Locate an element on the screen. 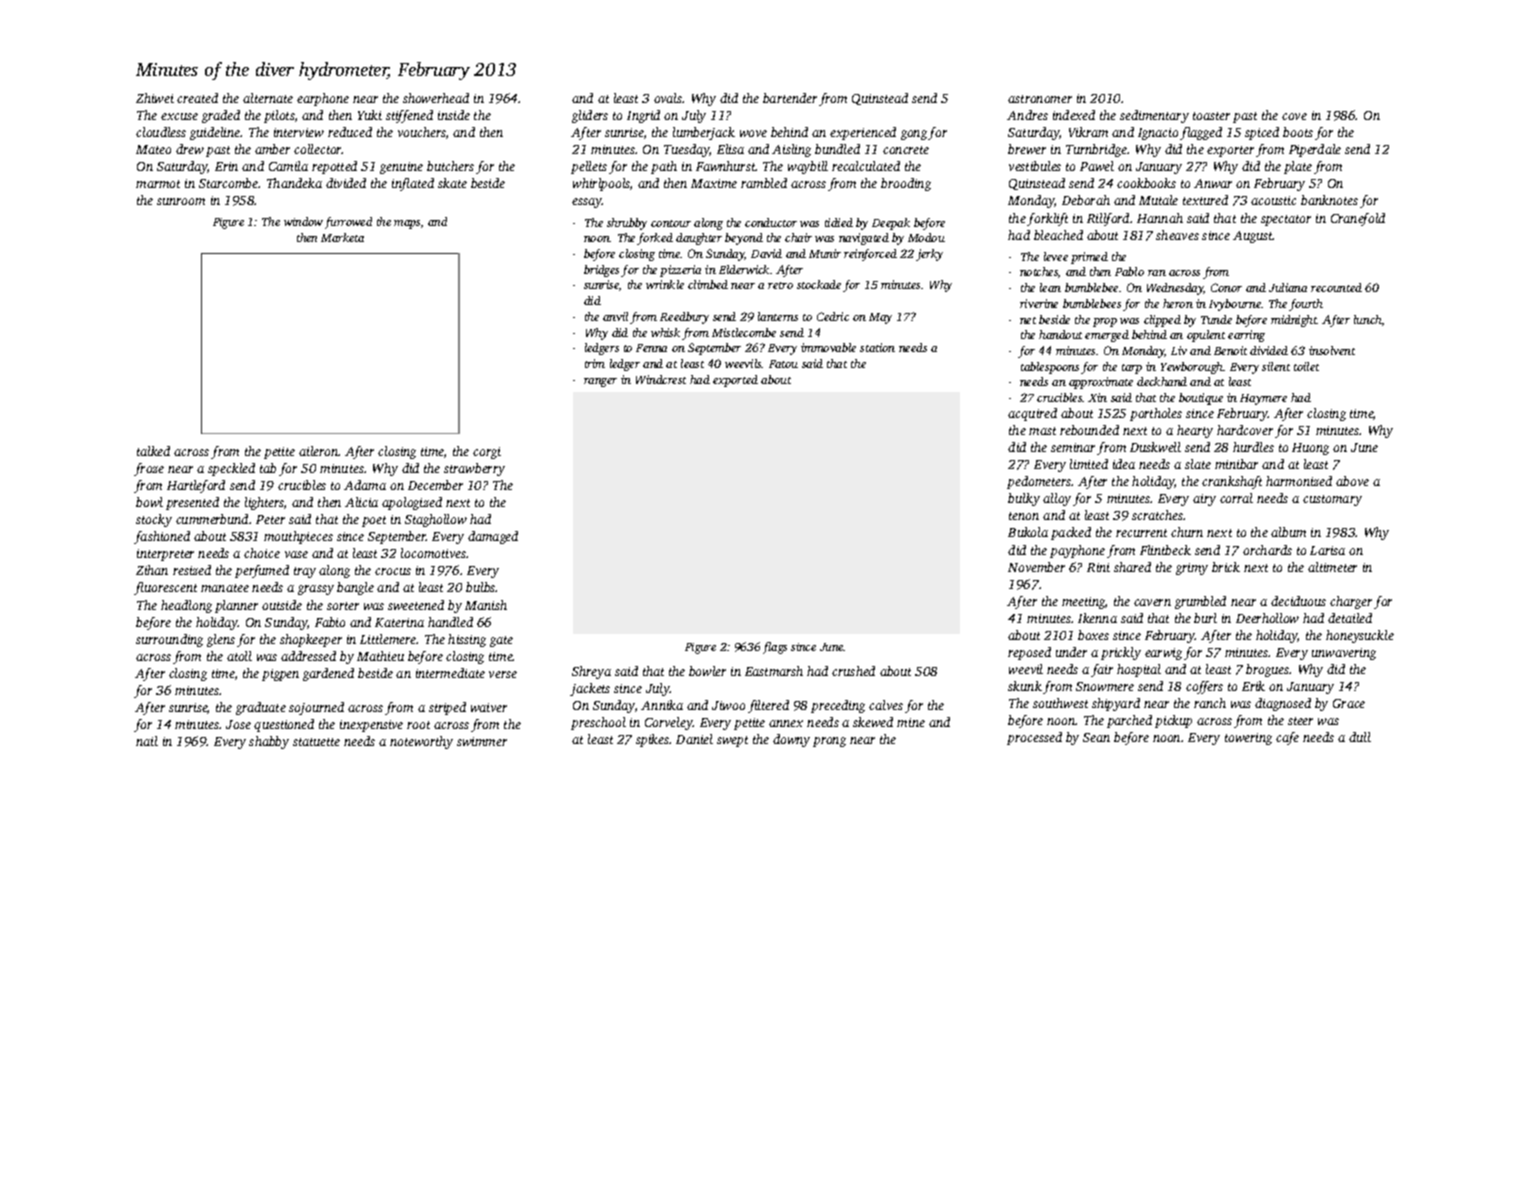 The width and height of the screenshot is (1533, 1185). alloy is located at coordinates (1057, 499).
